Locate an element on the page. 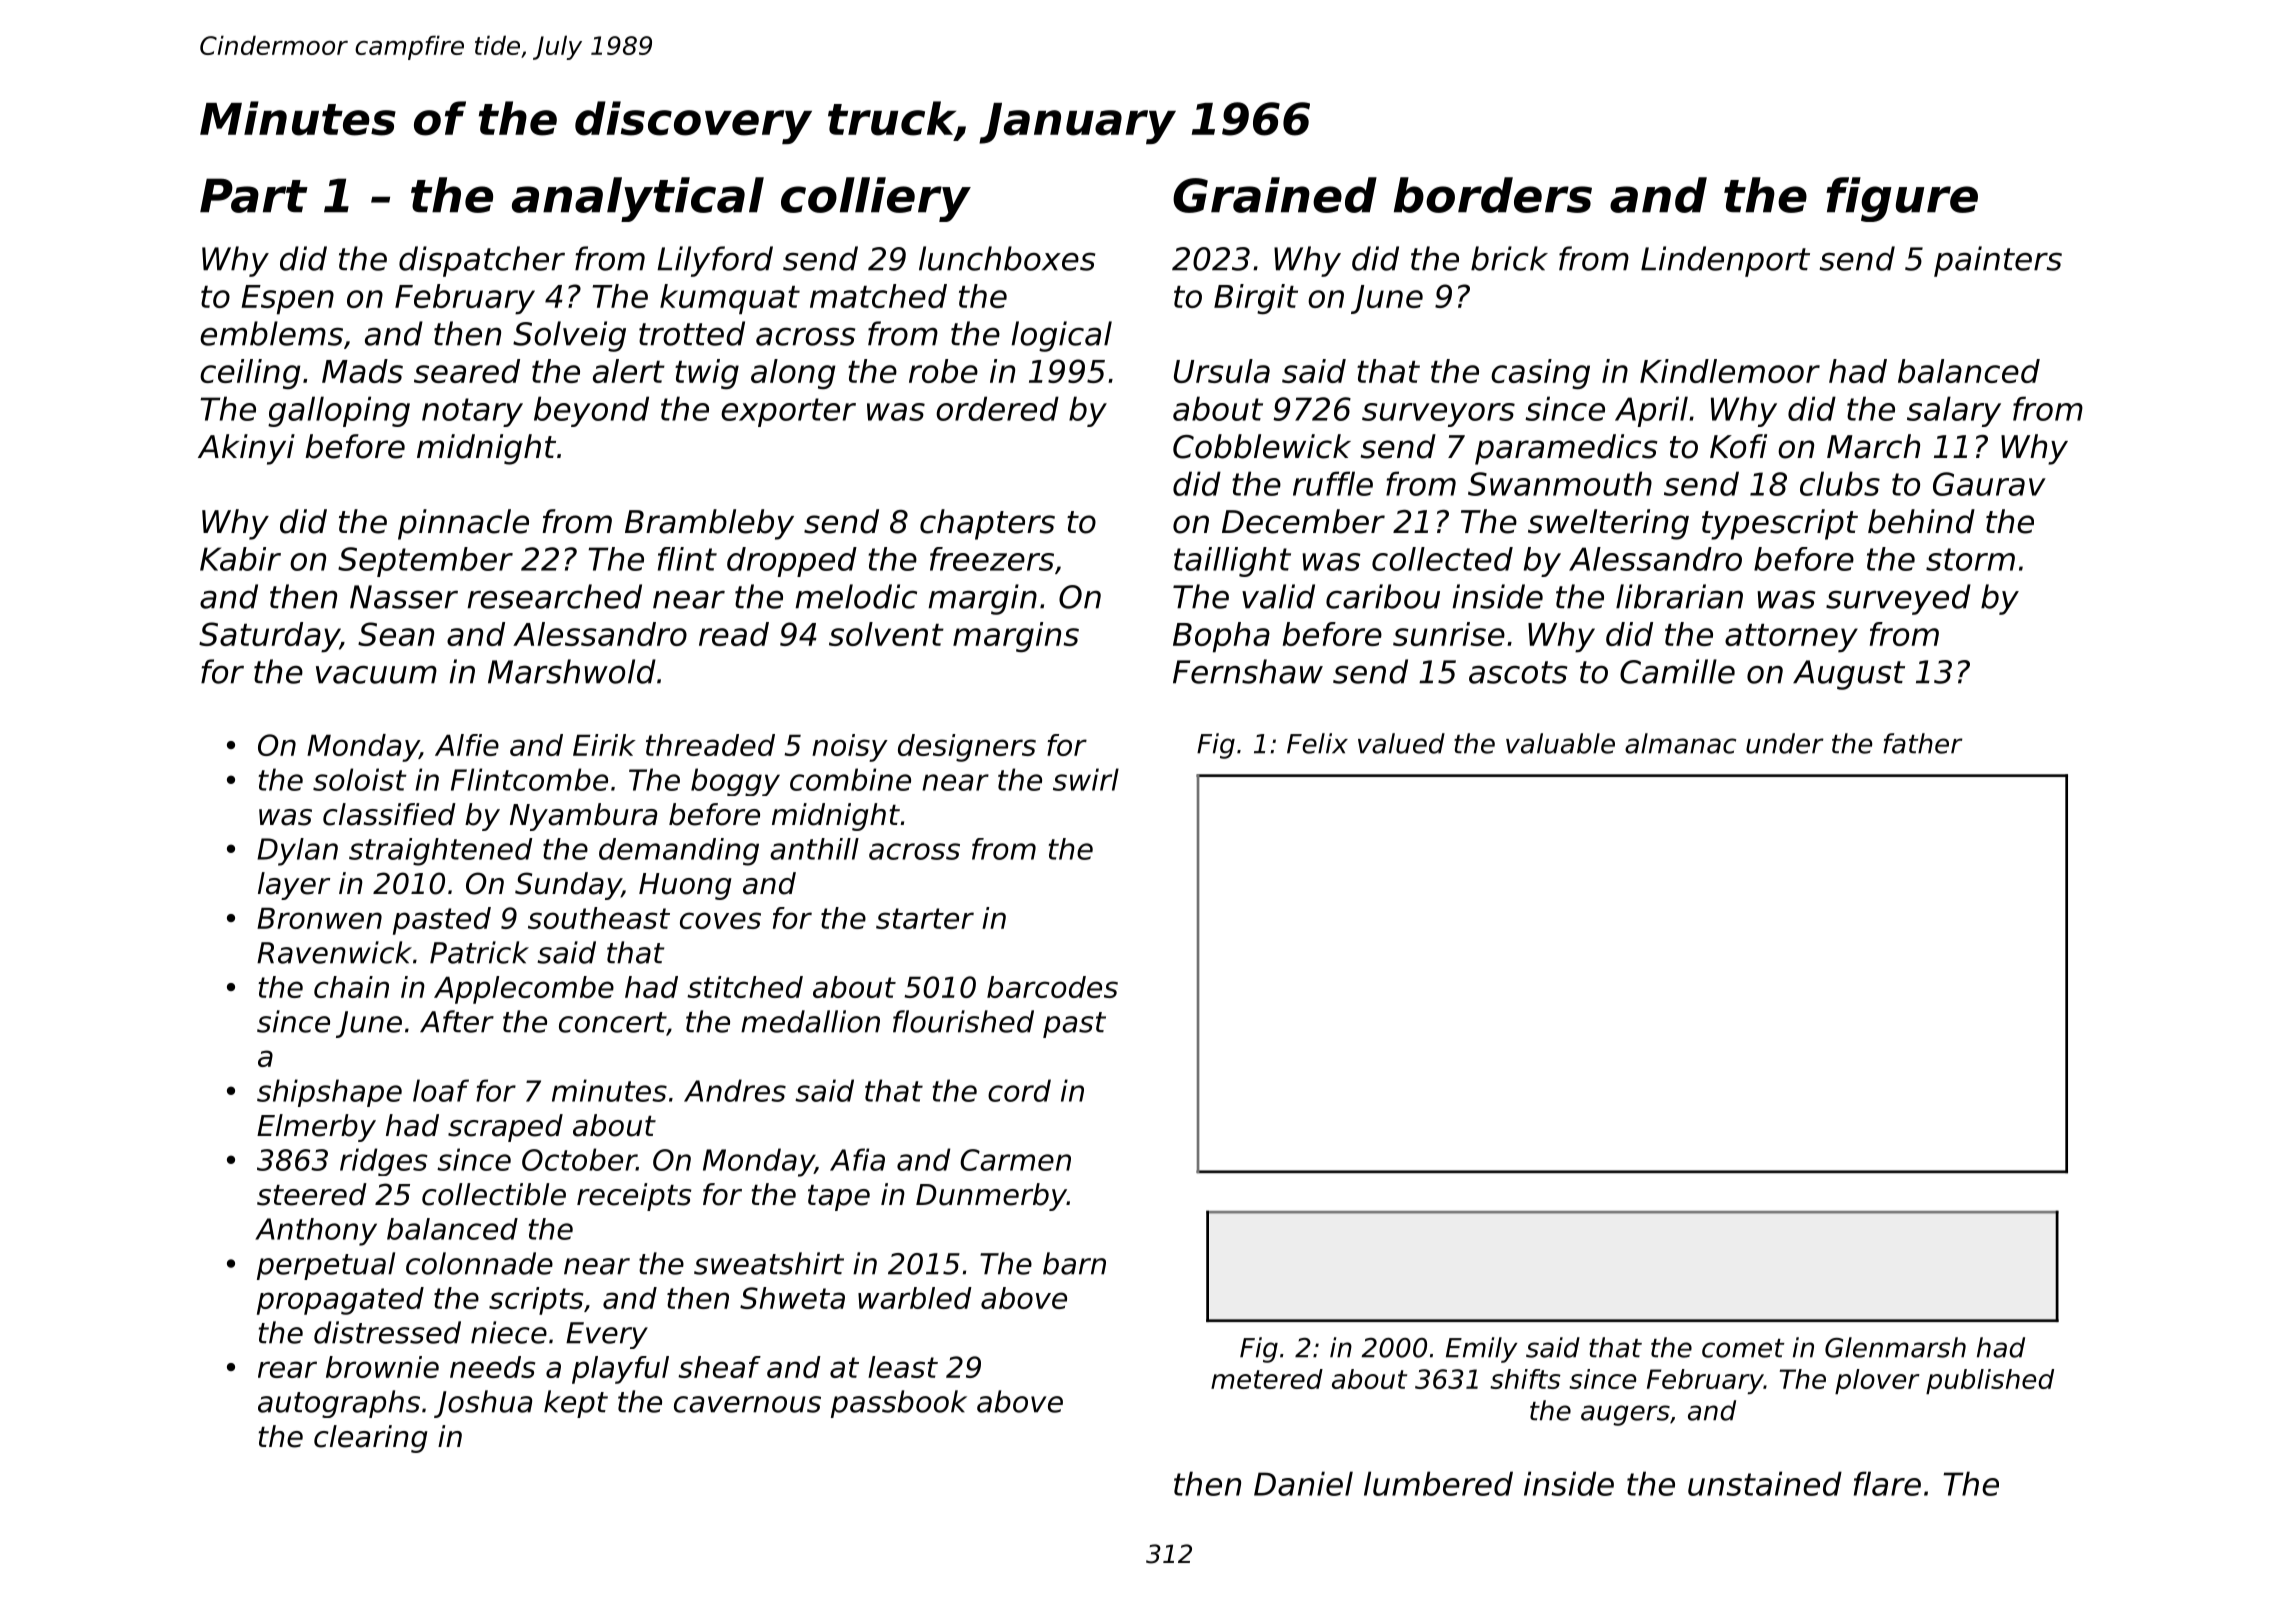 The height and width of the document is (1620, 2292). ascots is located at coordinates (1518, 672).
